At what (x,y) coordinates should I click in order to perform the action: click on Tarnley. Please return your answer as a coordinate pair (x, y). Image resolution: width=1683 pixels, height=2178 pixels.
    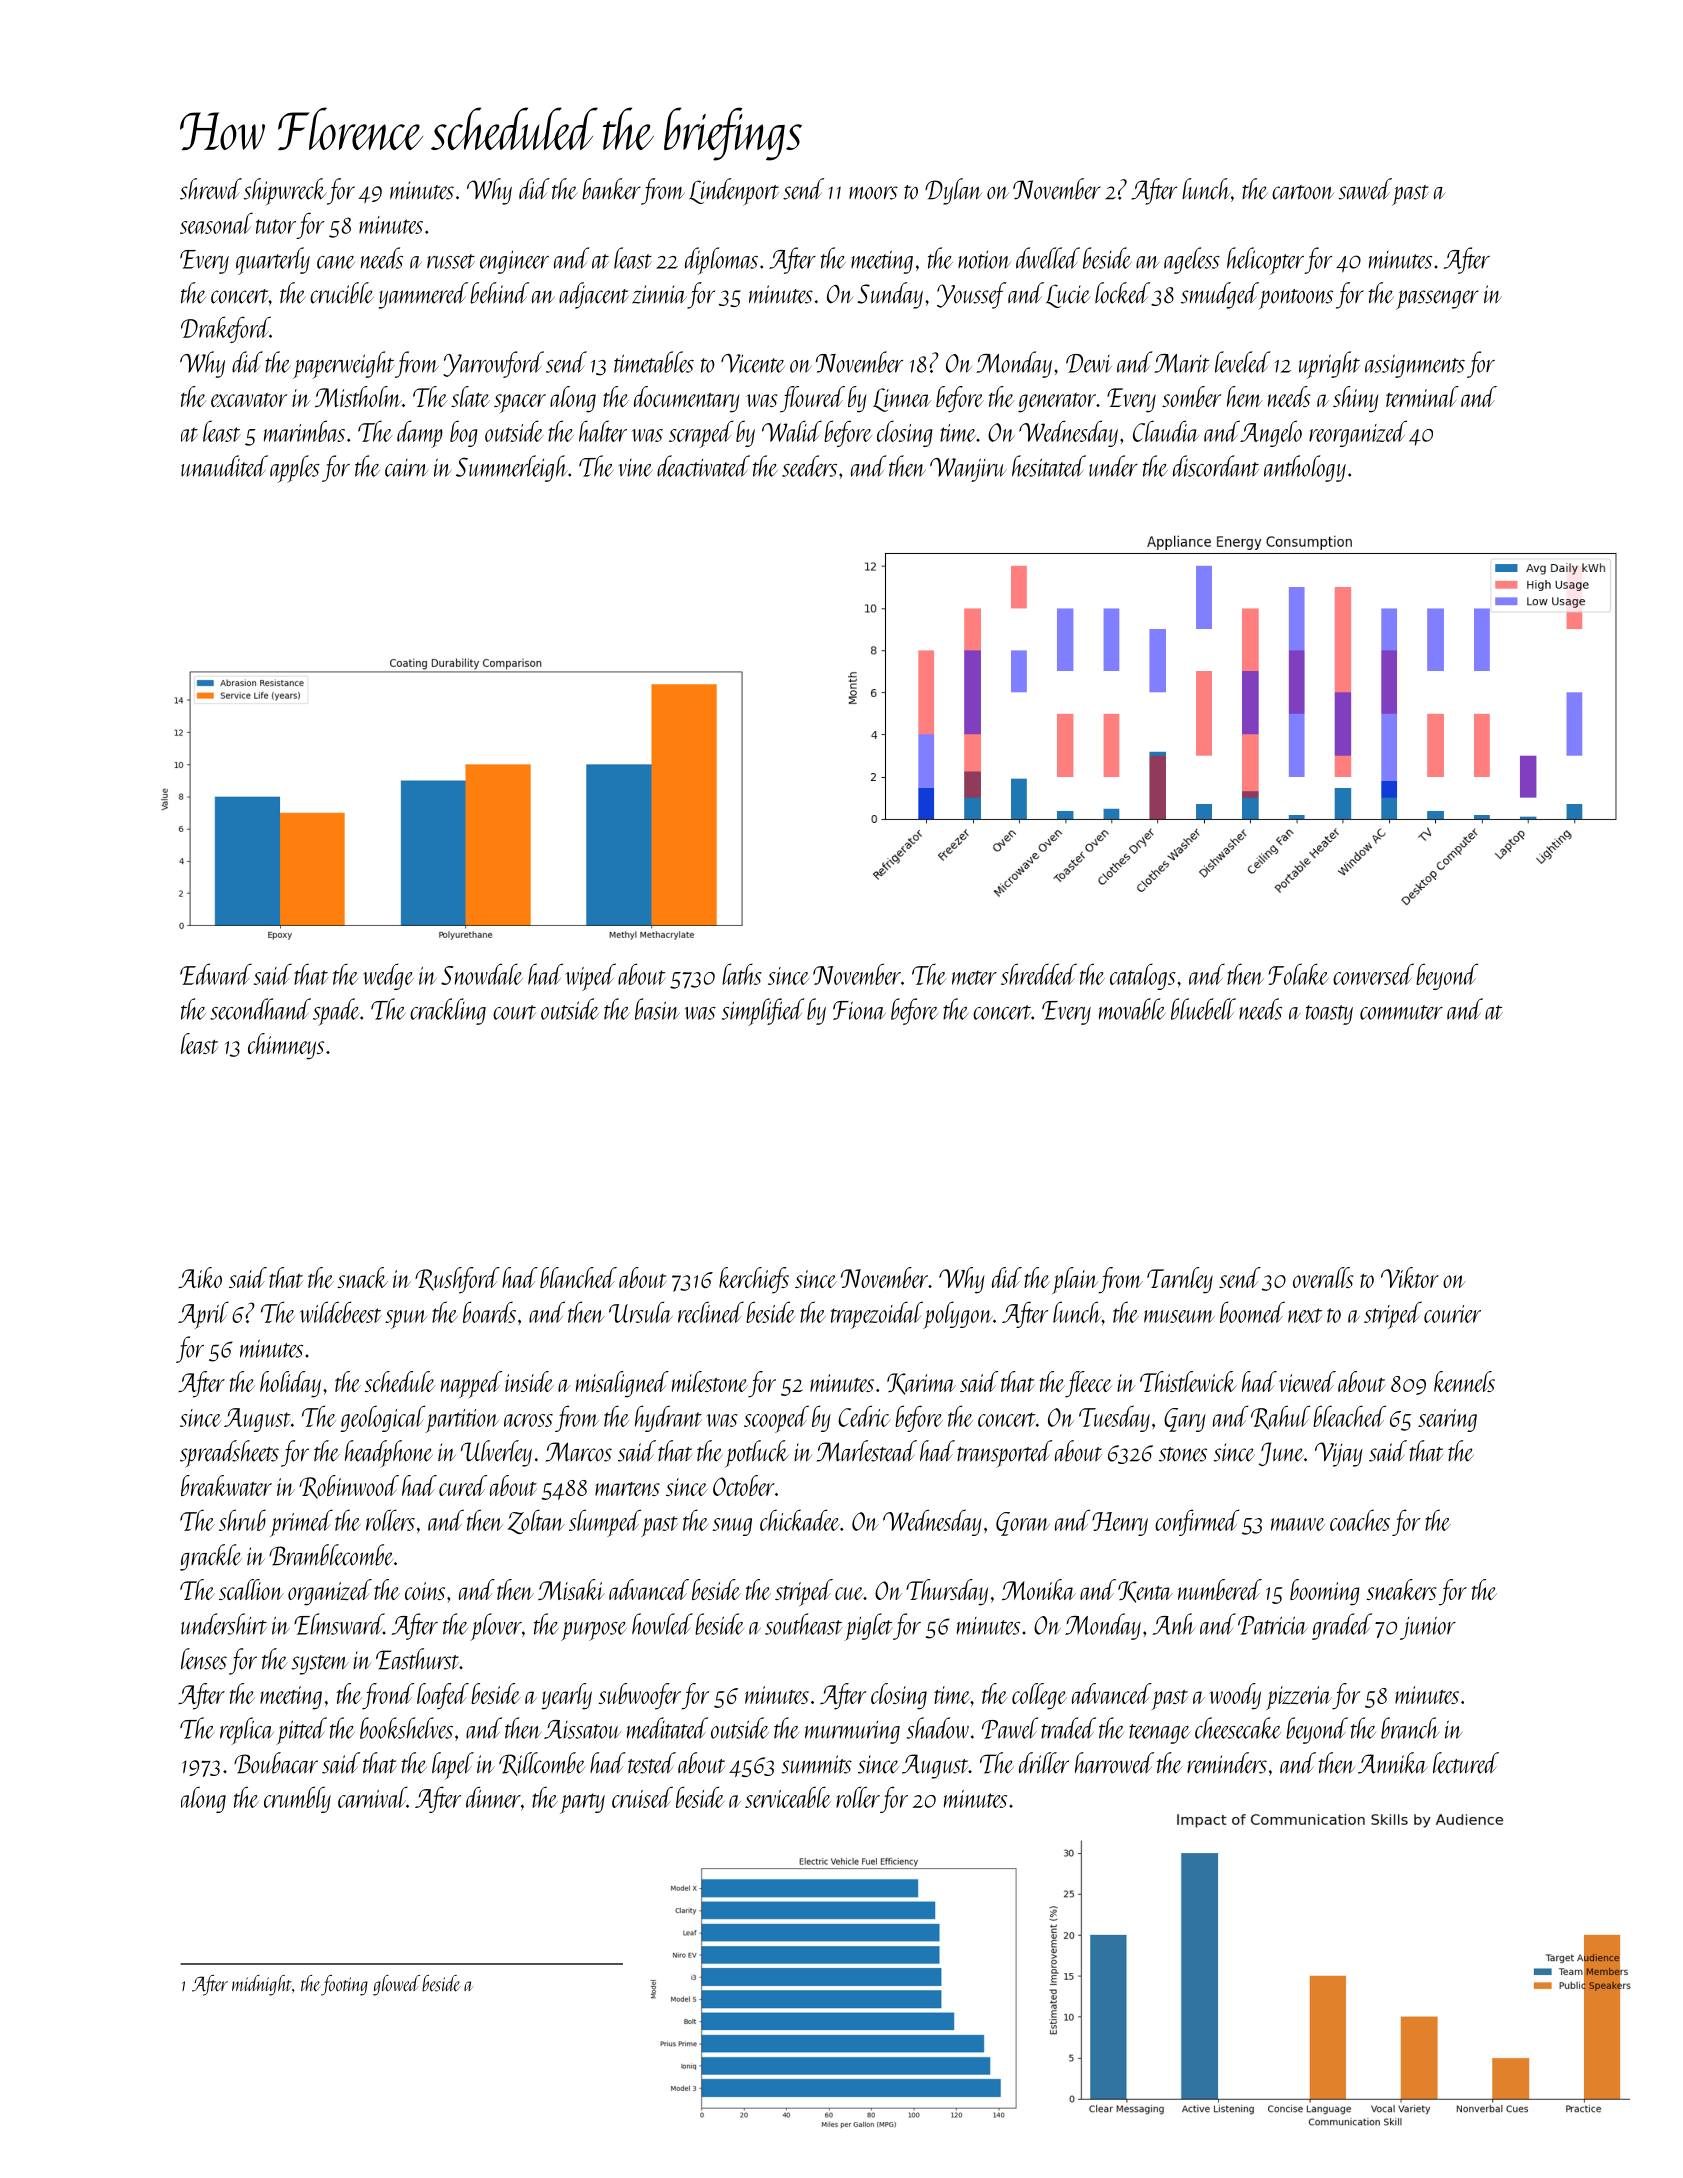
    Looking at the image, I should click on (1180, 1280).
